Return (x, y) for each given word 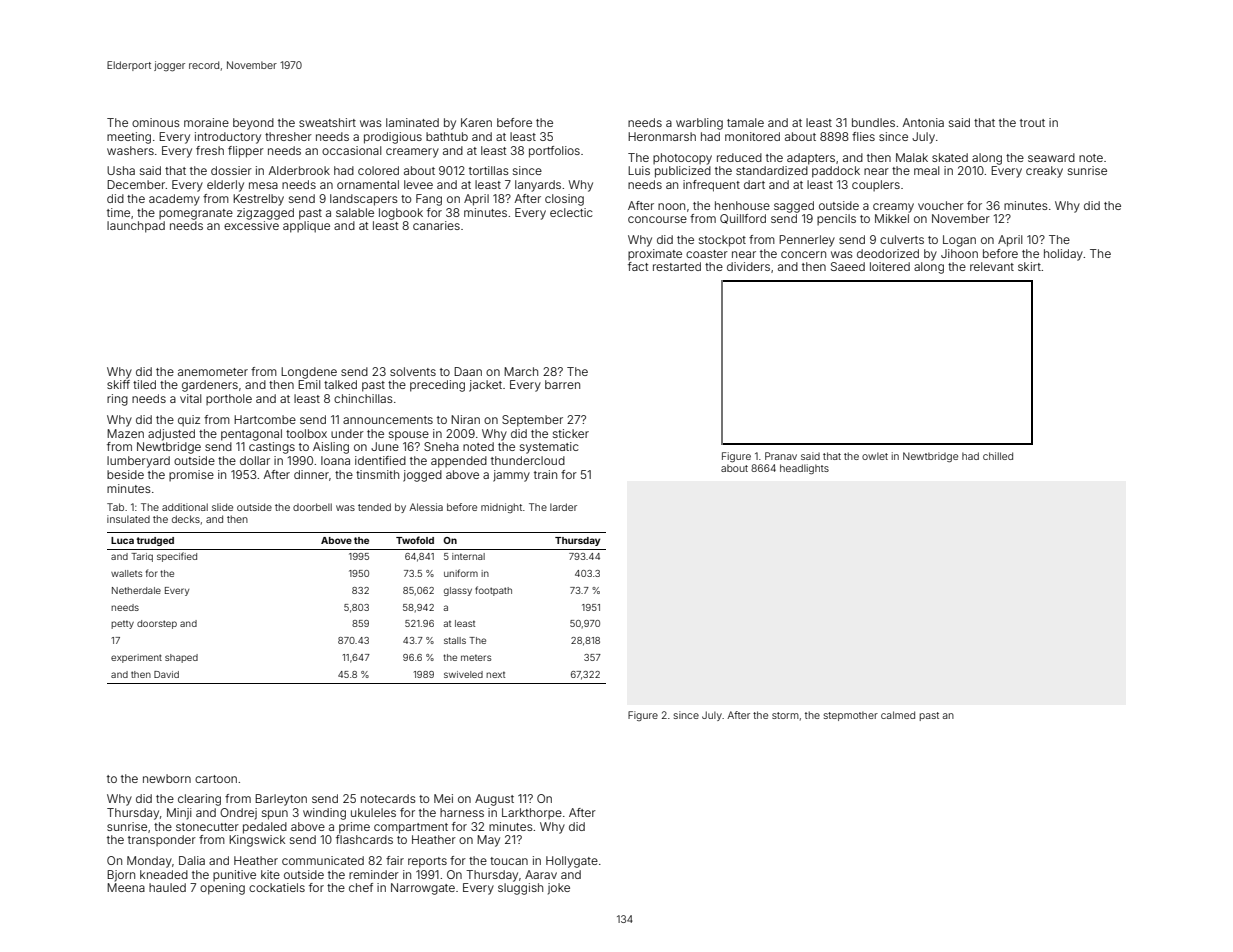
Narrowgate (423, 889)
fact (638, 266)
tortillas (489, 170)
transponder (162, 840)
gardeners (210, 386)
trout (1032, 123)
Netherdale (136, 590)
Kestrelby (258, 200)
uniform (461, 573)
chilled (998, 456)
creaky (1044, 172)
